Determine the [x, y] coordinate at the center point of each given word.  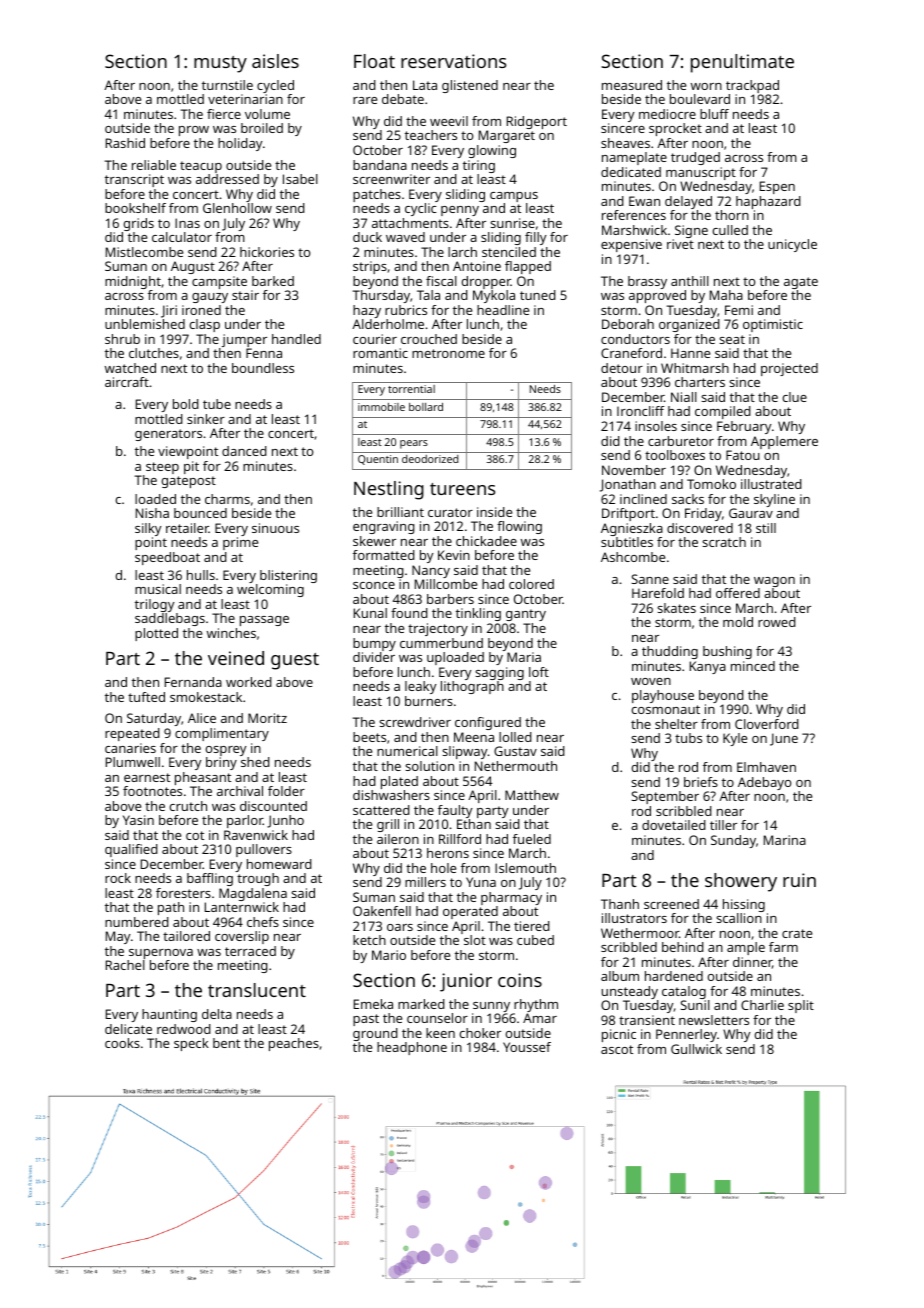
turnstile [227, 85]
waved [405, 237]
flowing [519, 527]
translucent [257, 990]
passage [264, 621]
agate [801, 283]
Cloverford [767, 724]
